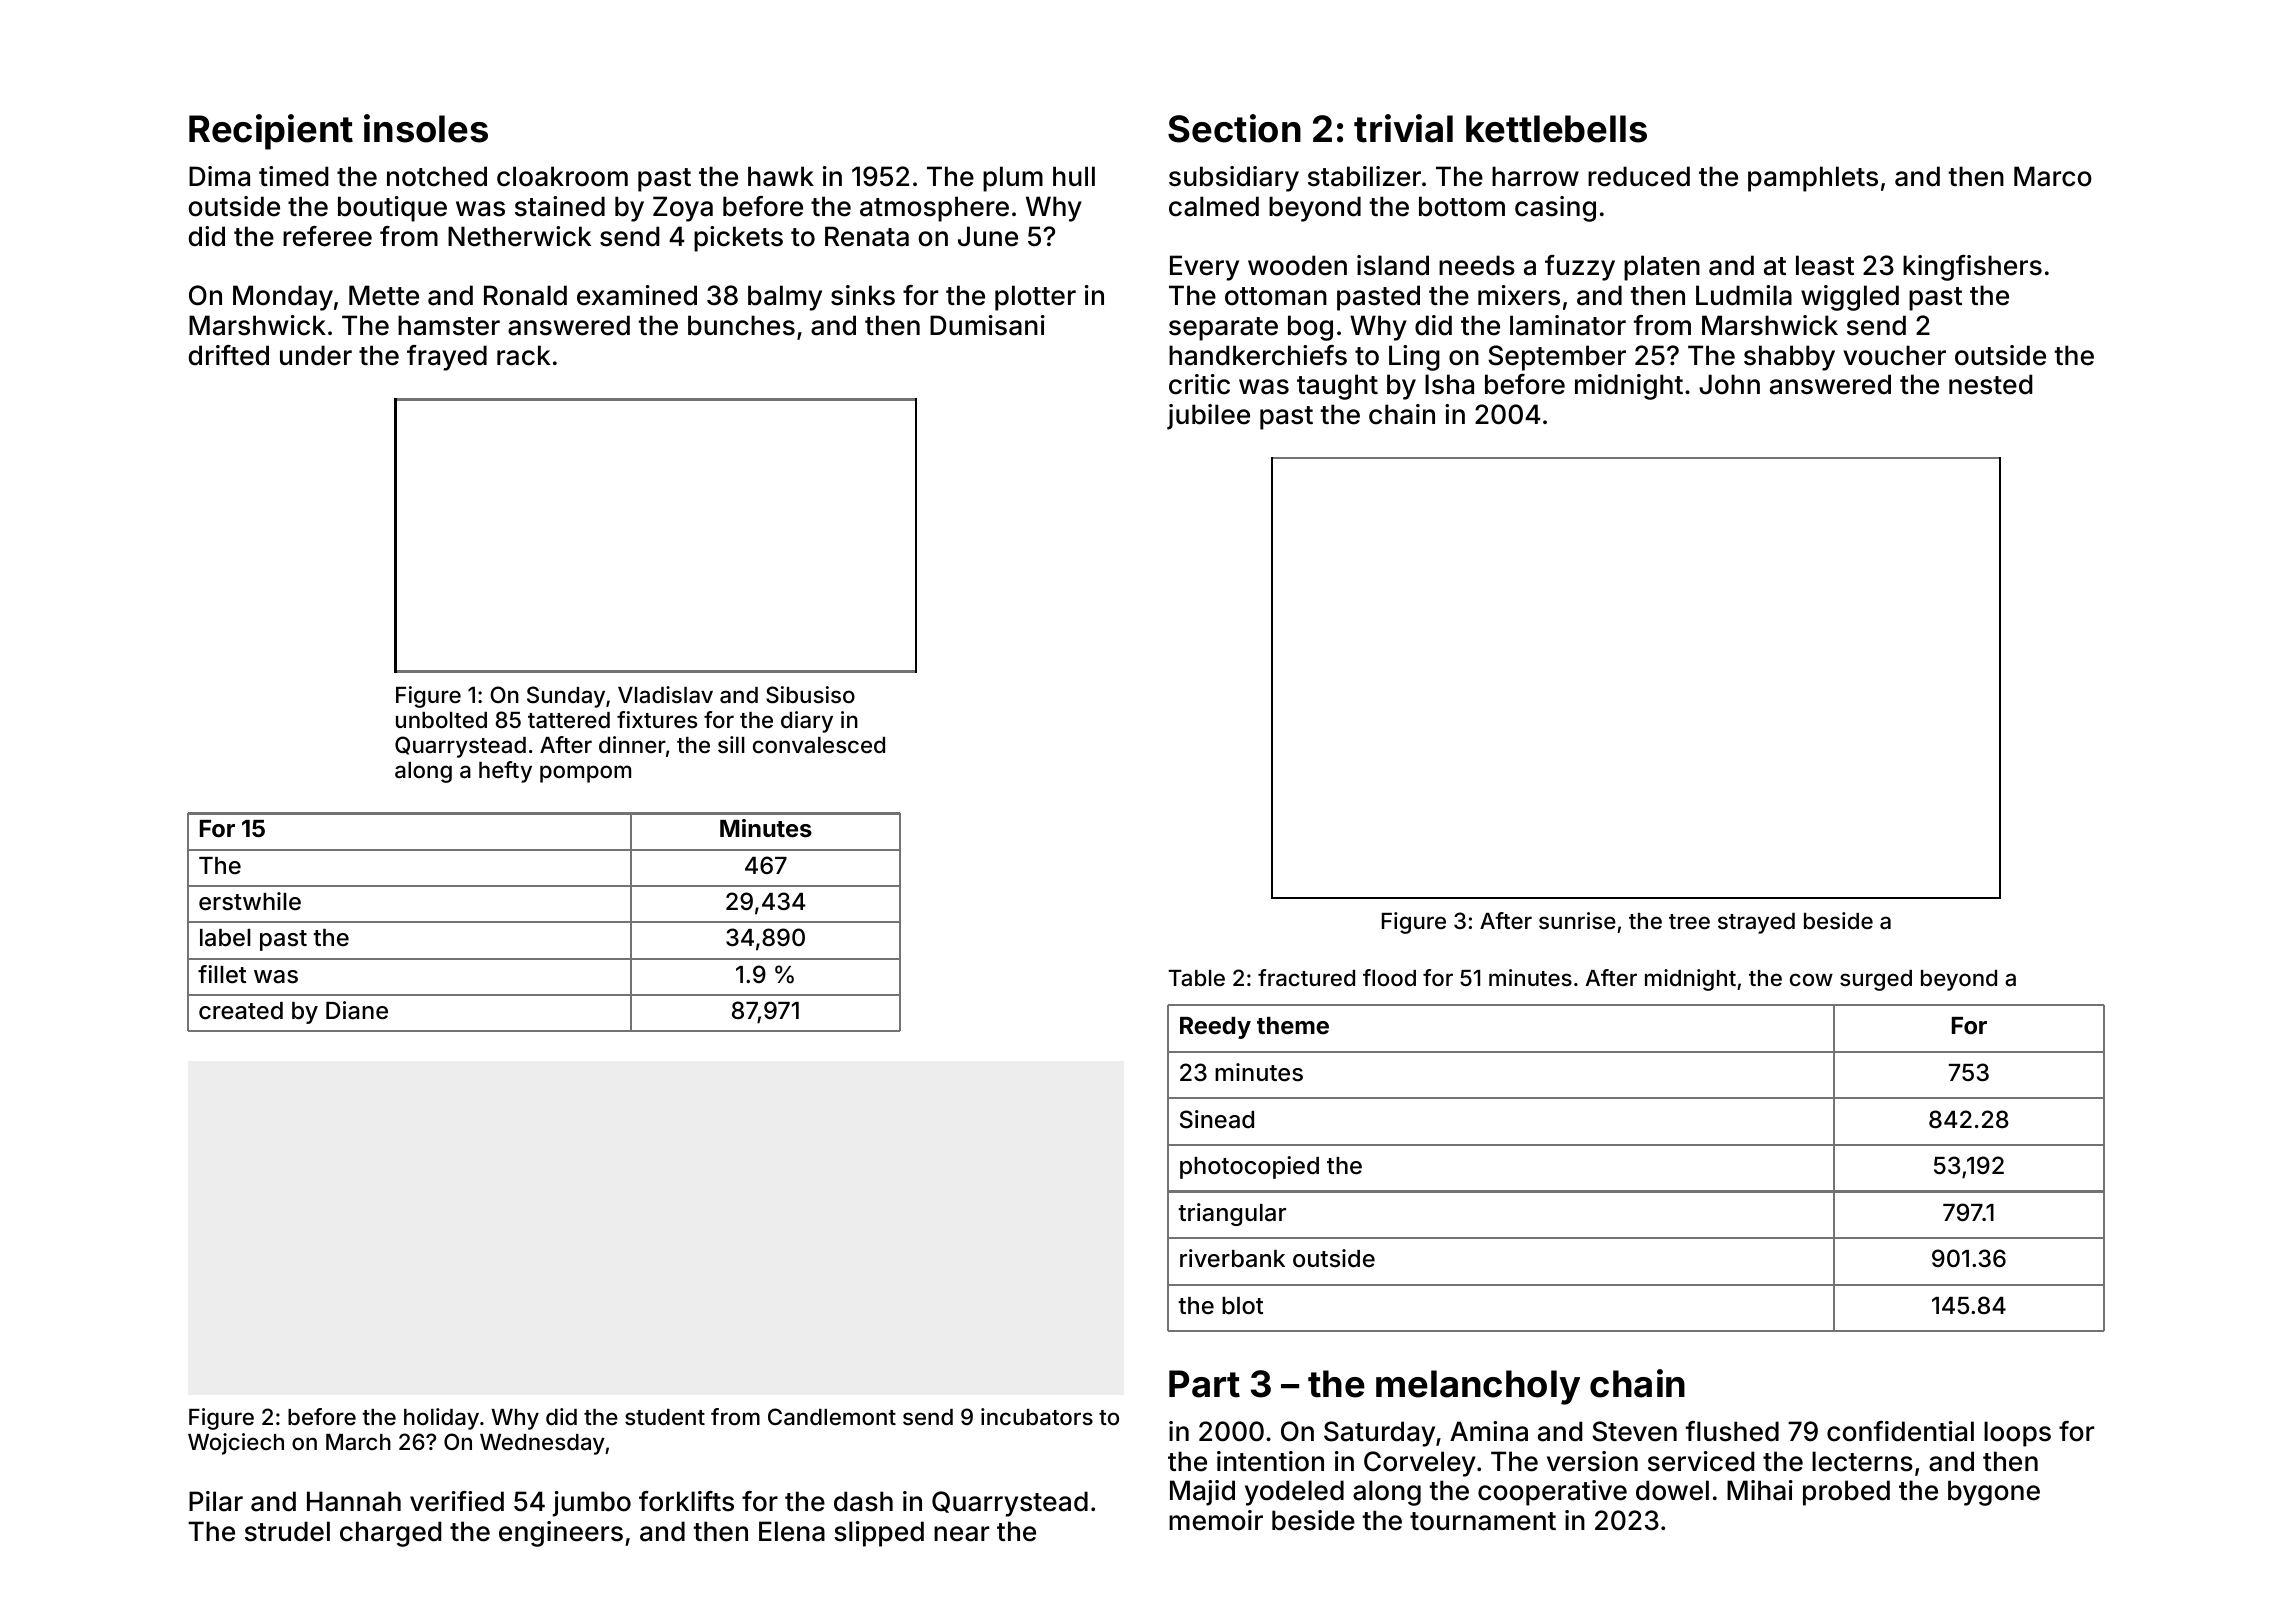  I want to click on Sibusiso, so click(810, 695).
